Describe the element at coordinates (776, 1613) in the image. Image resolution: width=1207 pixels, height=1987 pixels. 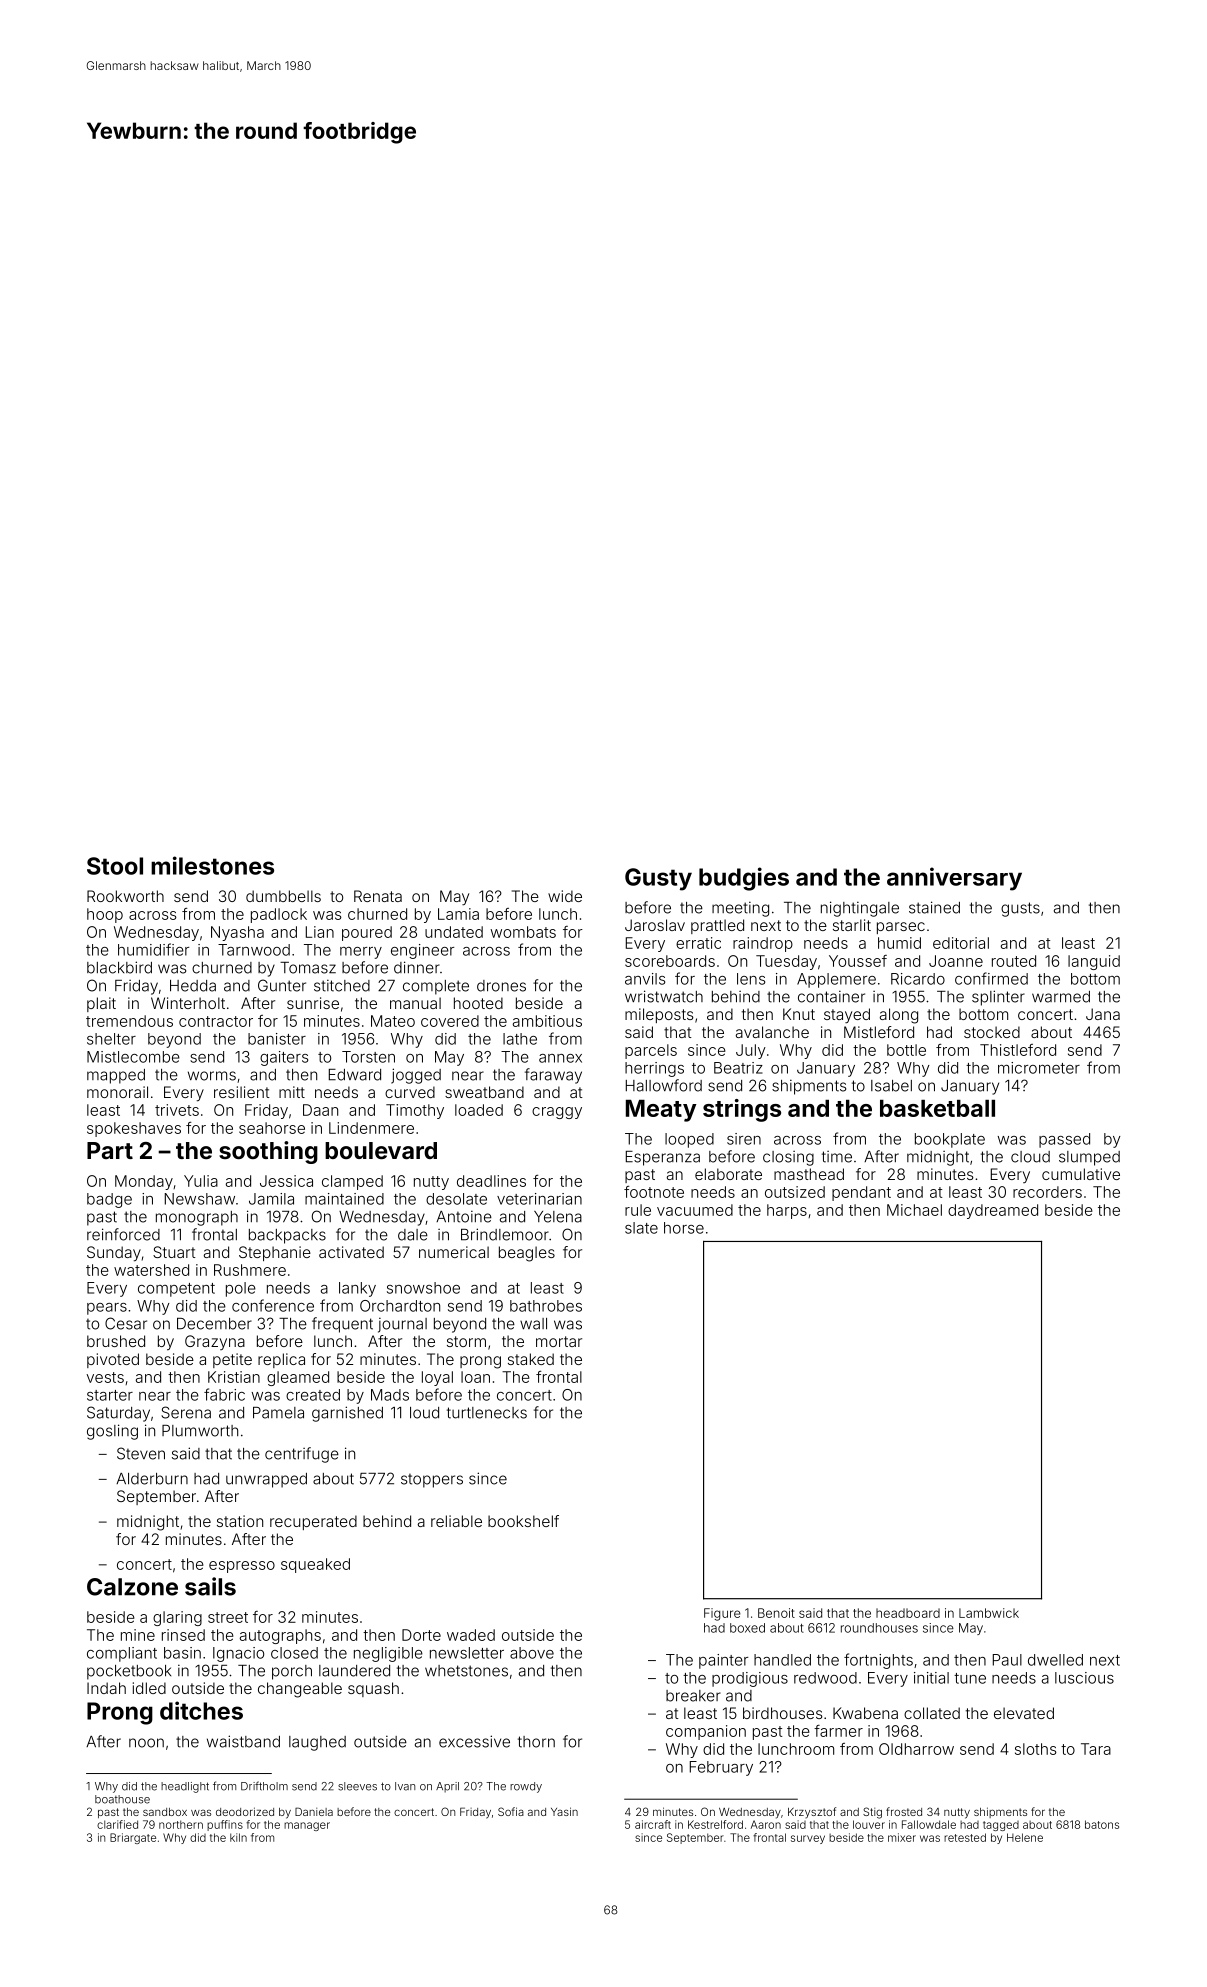
I see `Benoit` at that location.
